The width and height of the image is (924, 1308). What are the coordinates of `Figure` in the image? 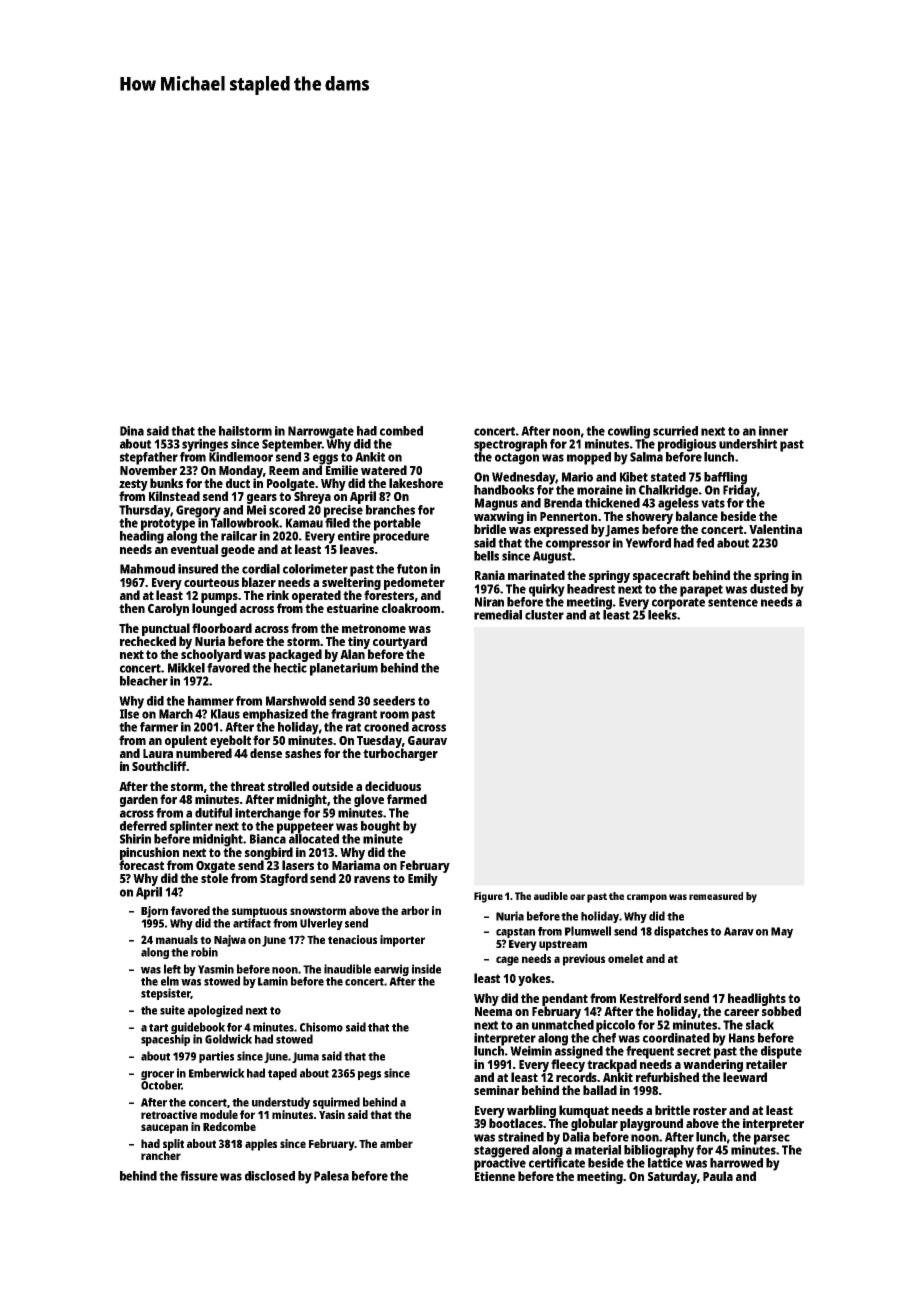 It's located at (488, 897).
